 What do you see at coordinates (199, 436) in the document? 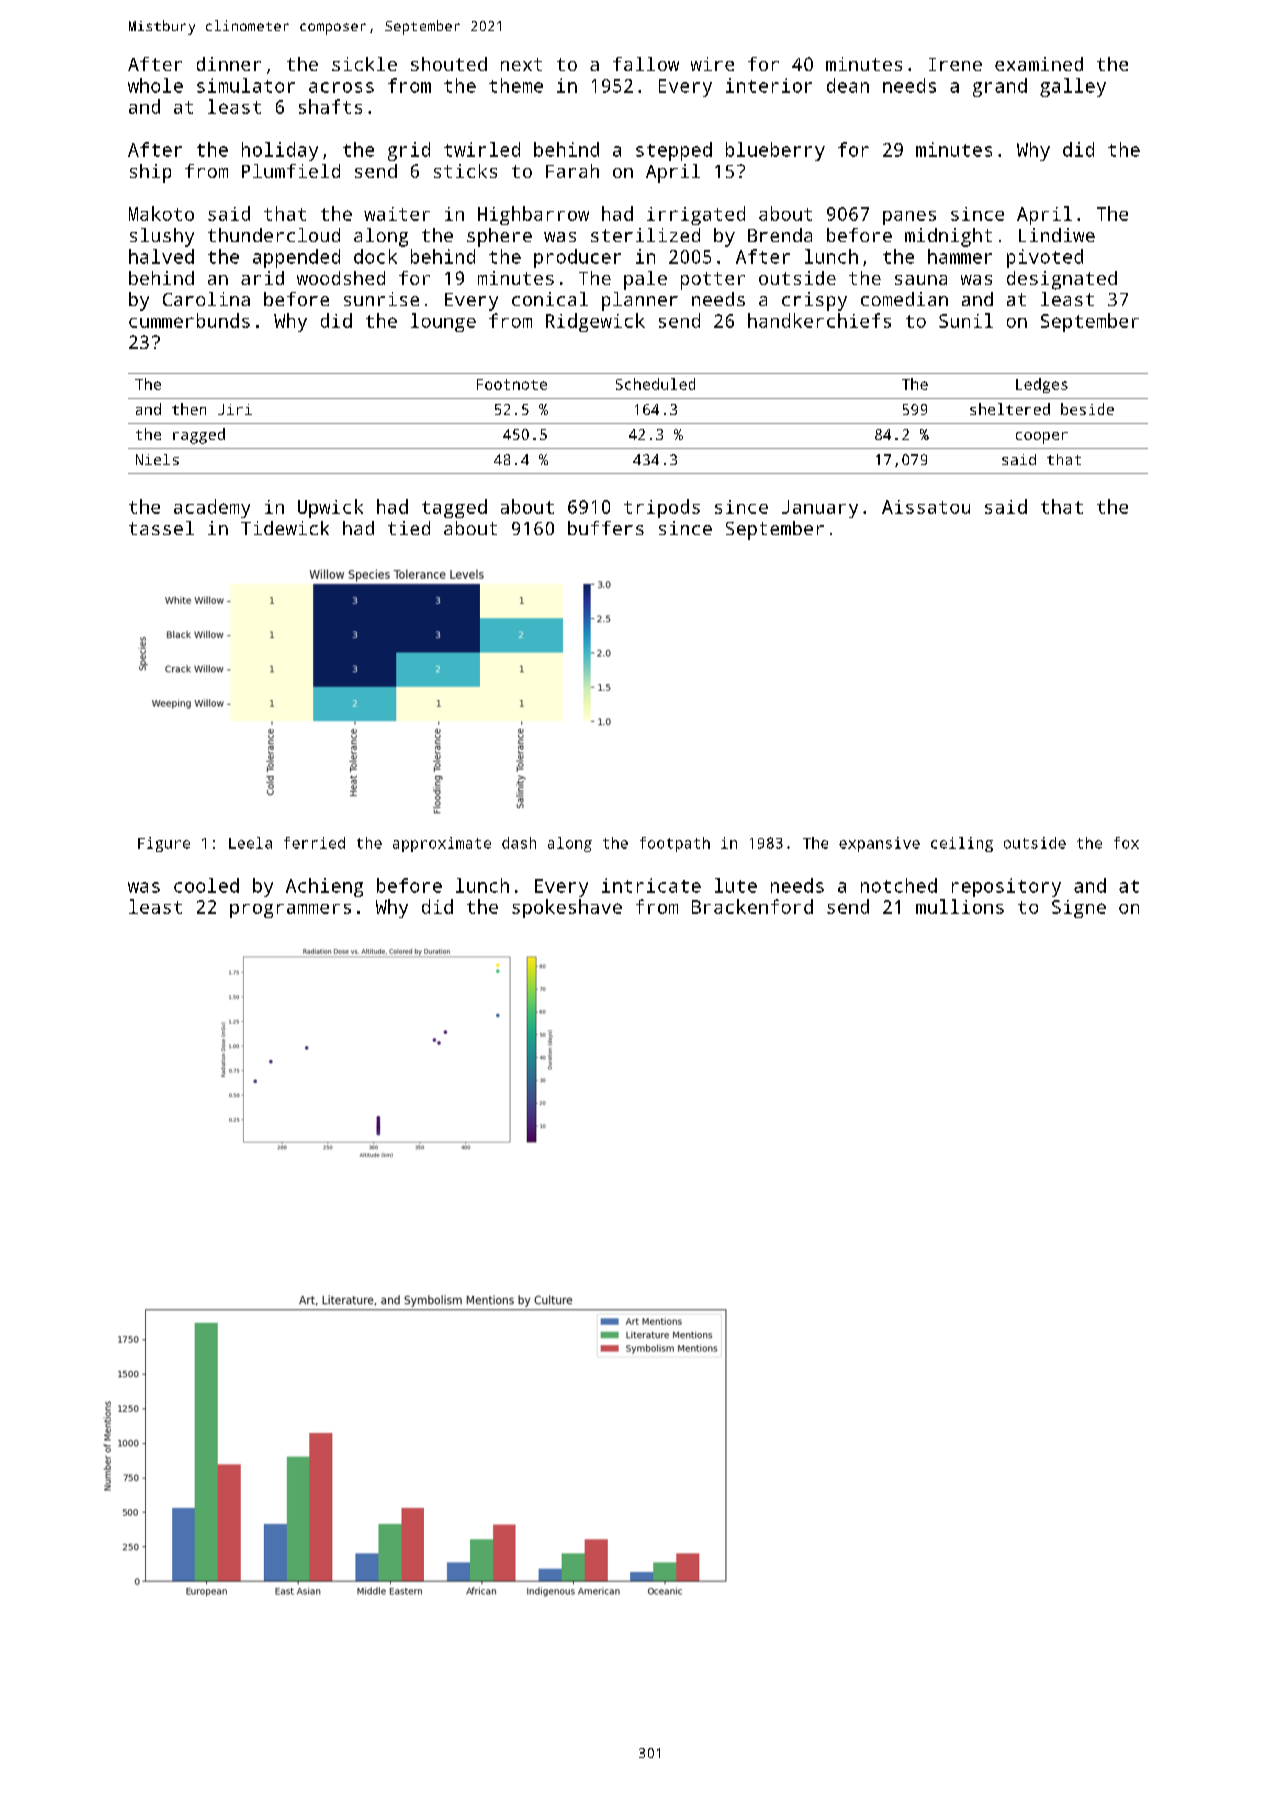
I see `ragged` at bounding box center [199, 436].
